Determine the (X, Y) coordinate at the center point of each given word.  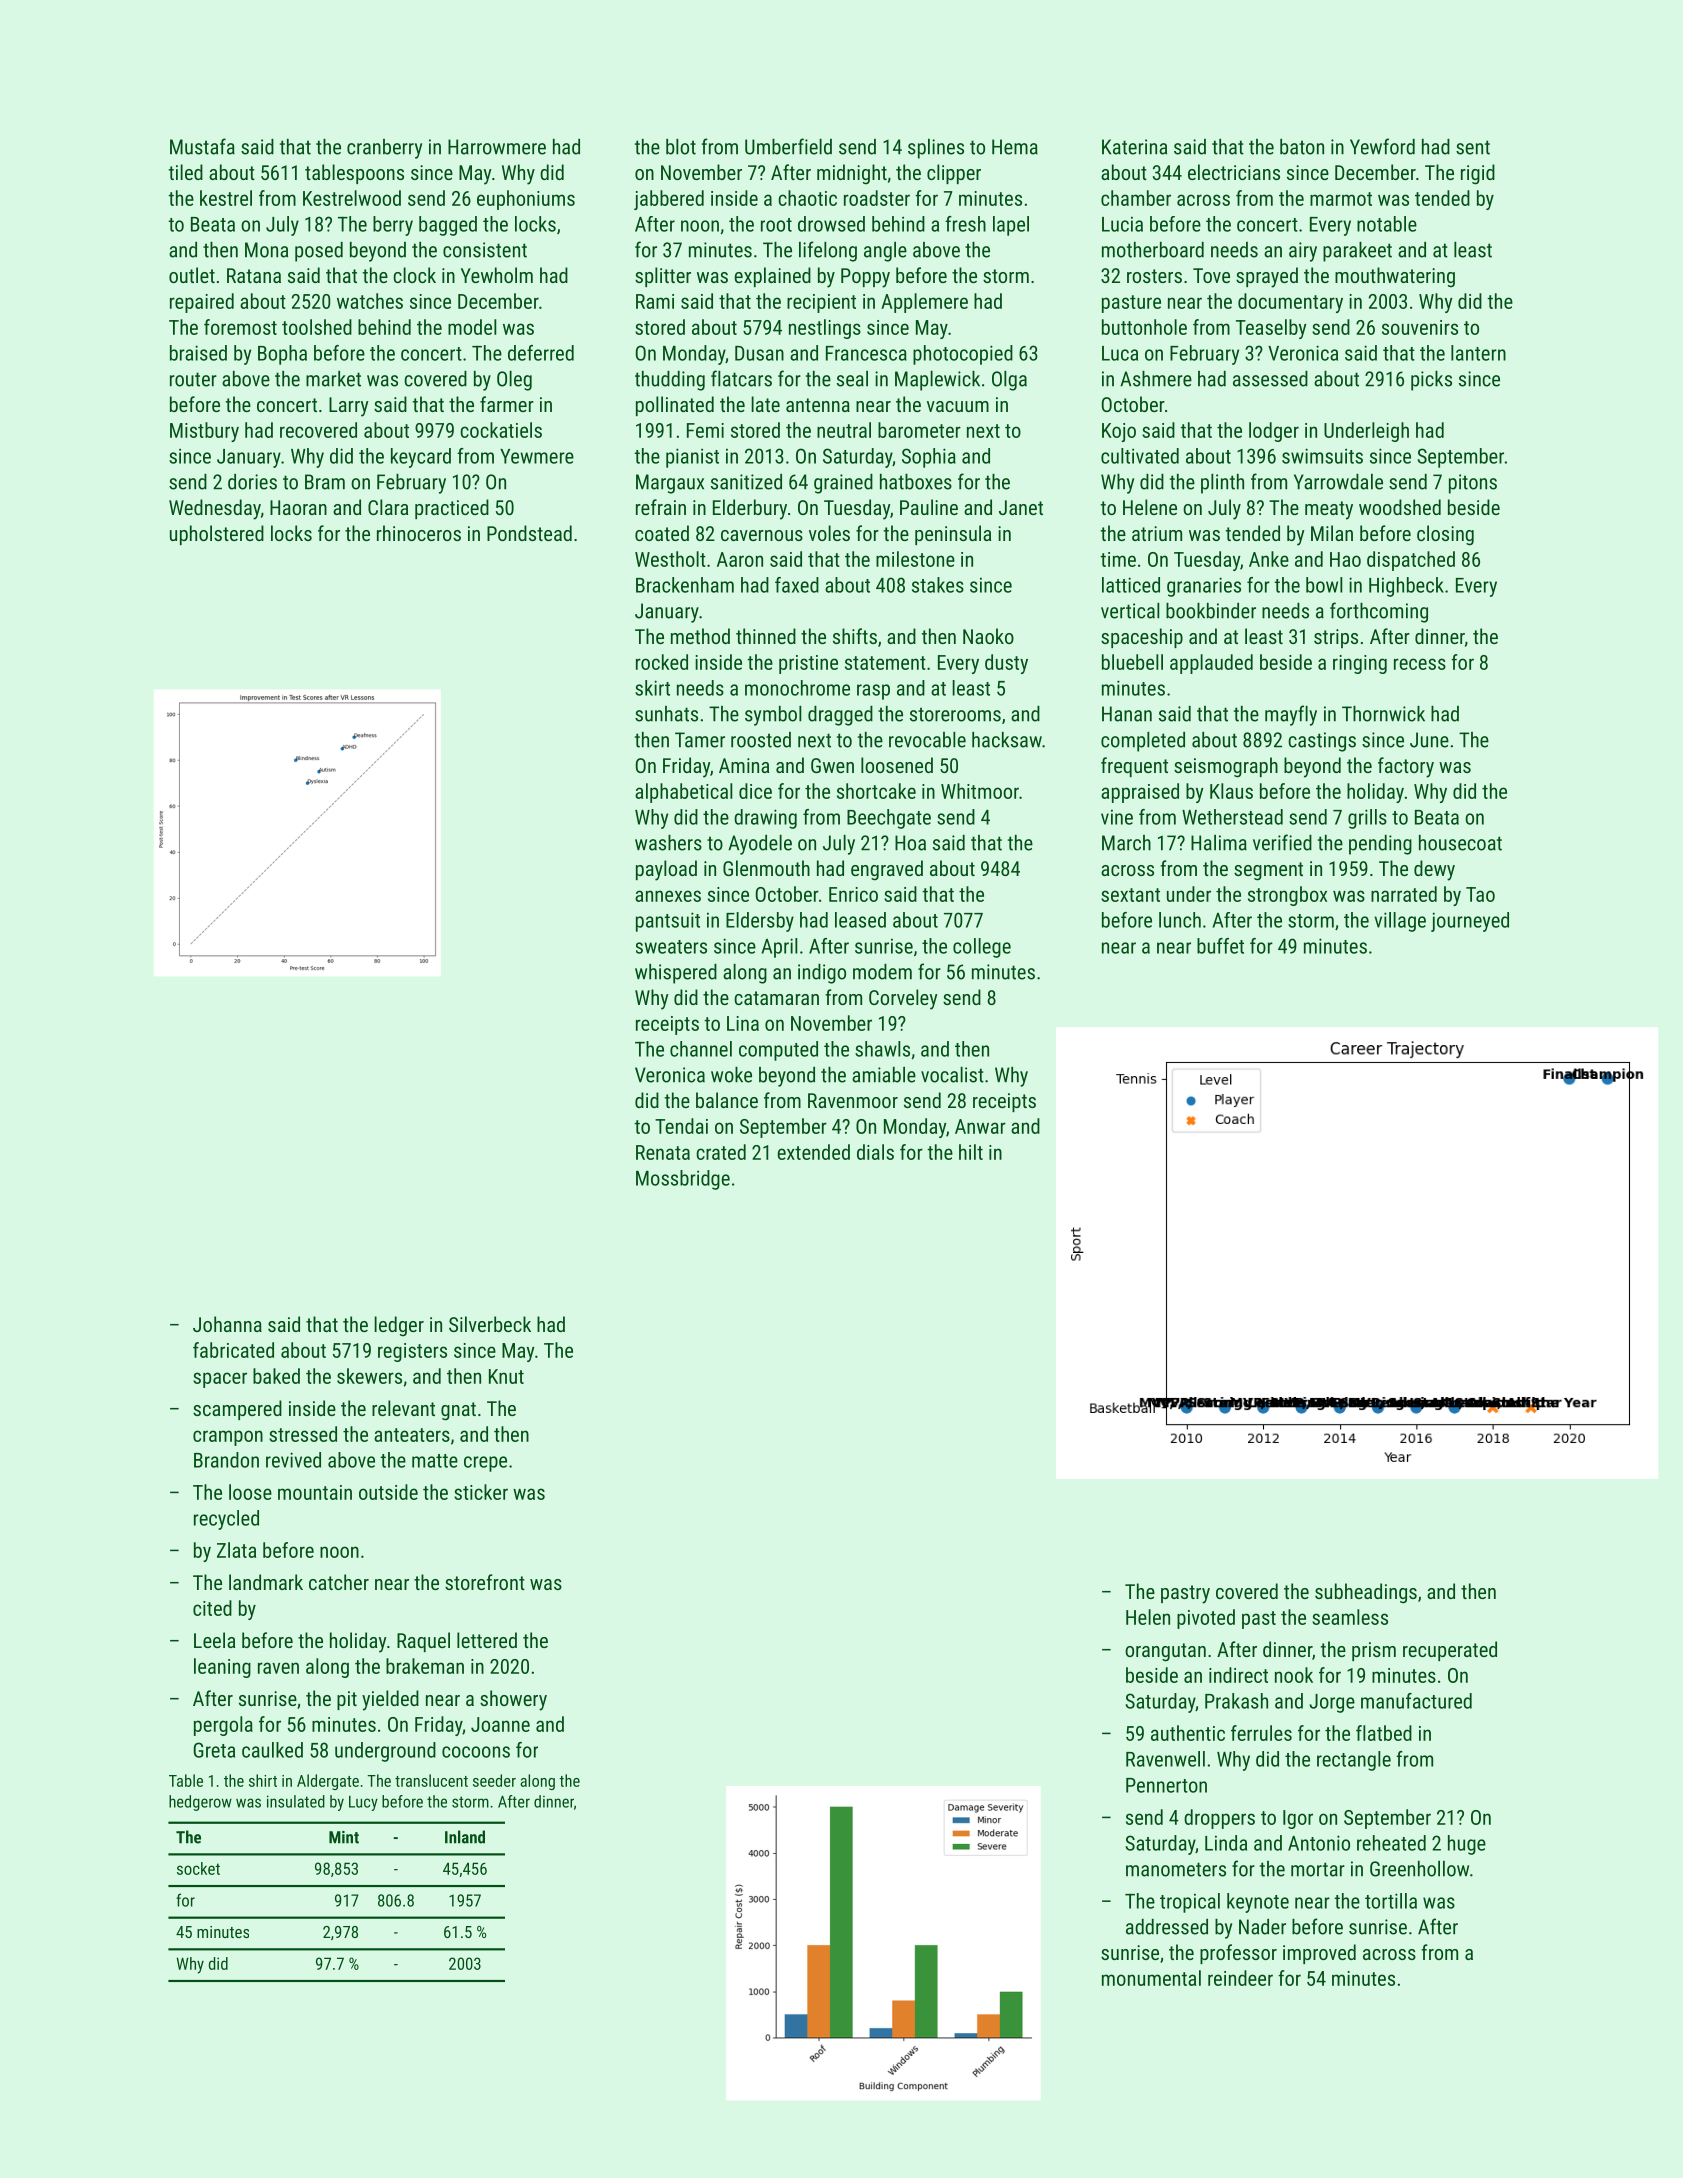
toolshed (317, 327)
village (1400, 922)
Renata (663, 1152)
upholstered (217, 535)
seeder (494, 1780)
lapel (1011, 226)
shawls (882, 1049)
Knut (506, 1376)
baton (1302, 147)
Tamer (700, 740)
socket (198, 1868)
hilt (971, 1152)
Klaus (1231, 791)
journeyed (1470, 922)
